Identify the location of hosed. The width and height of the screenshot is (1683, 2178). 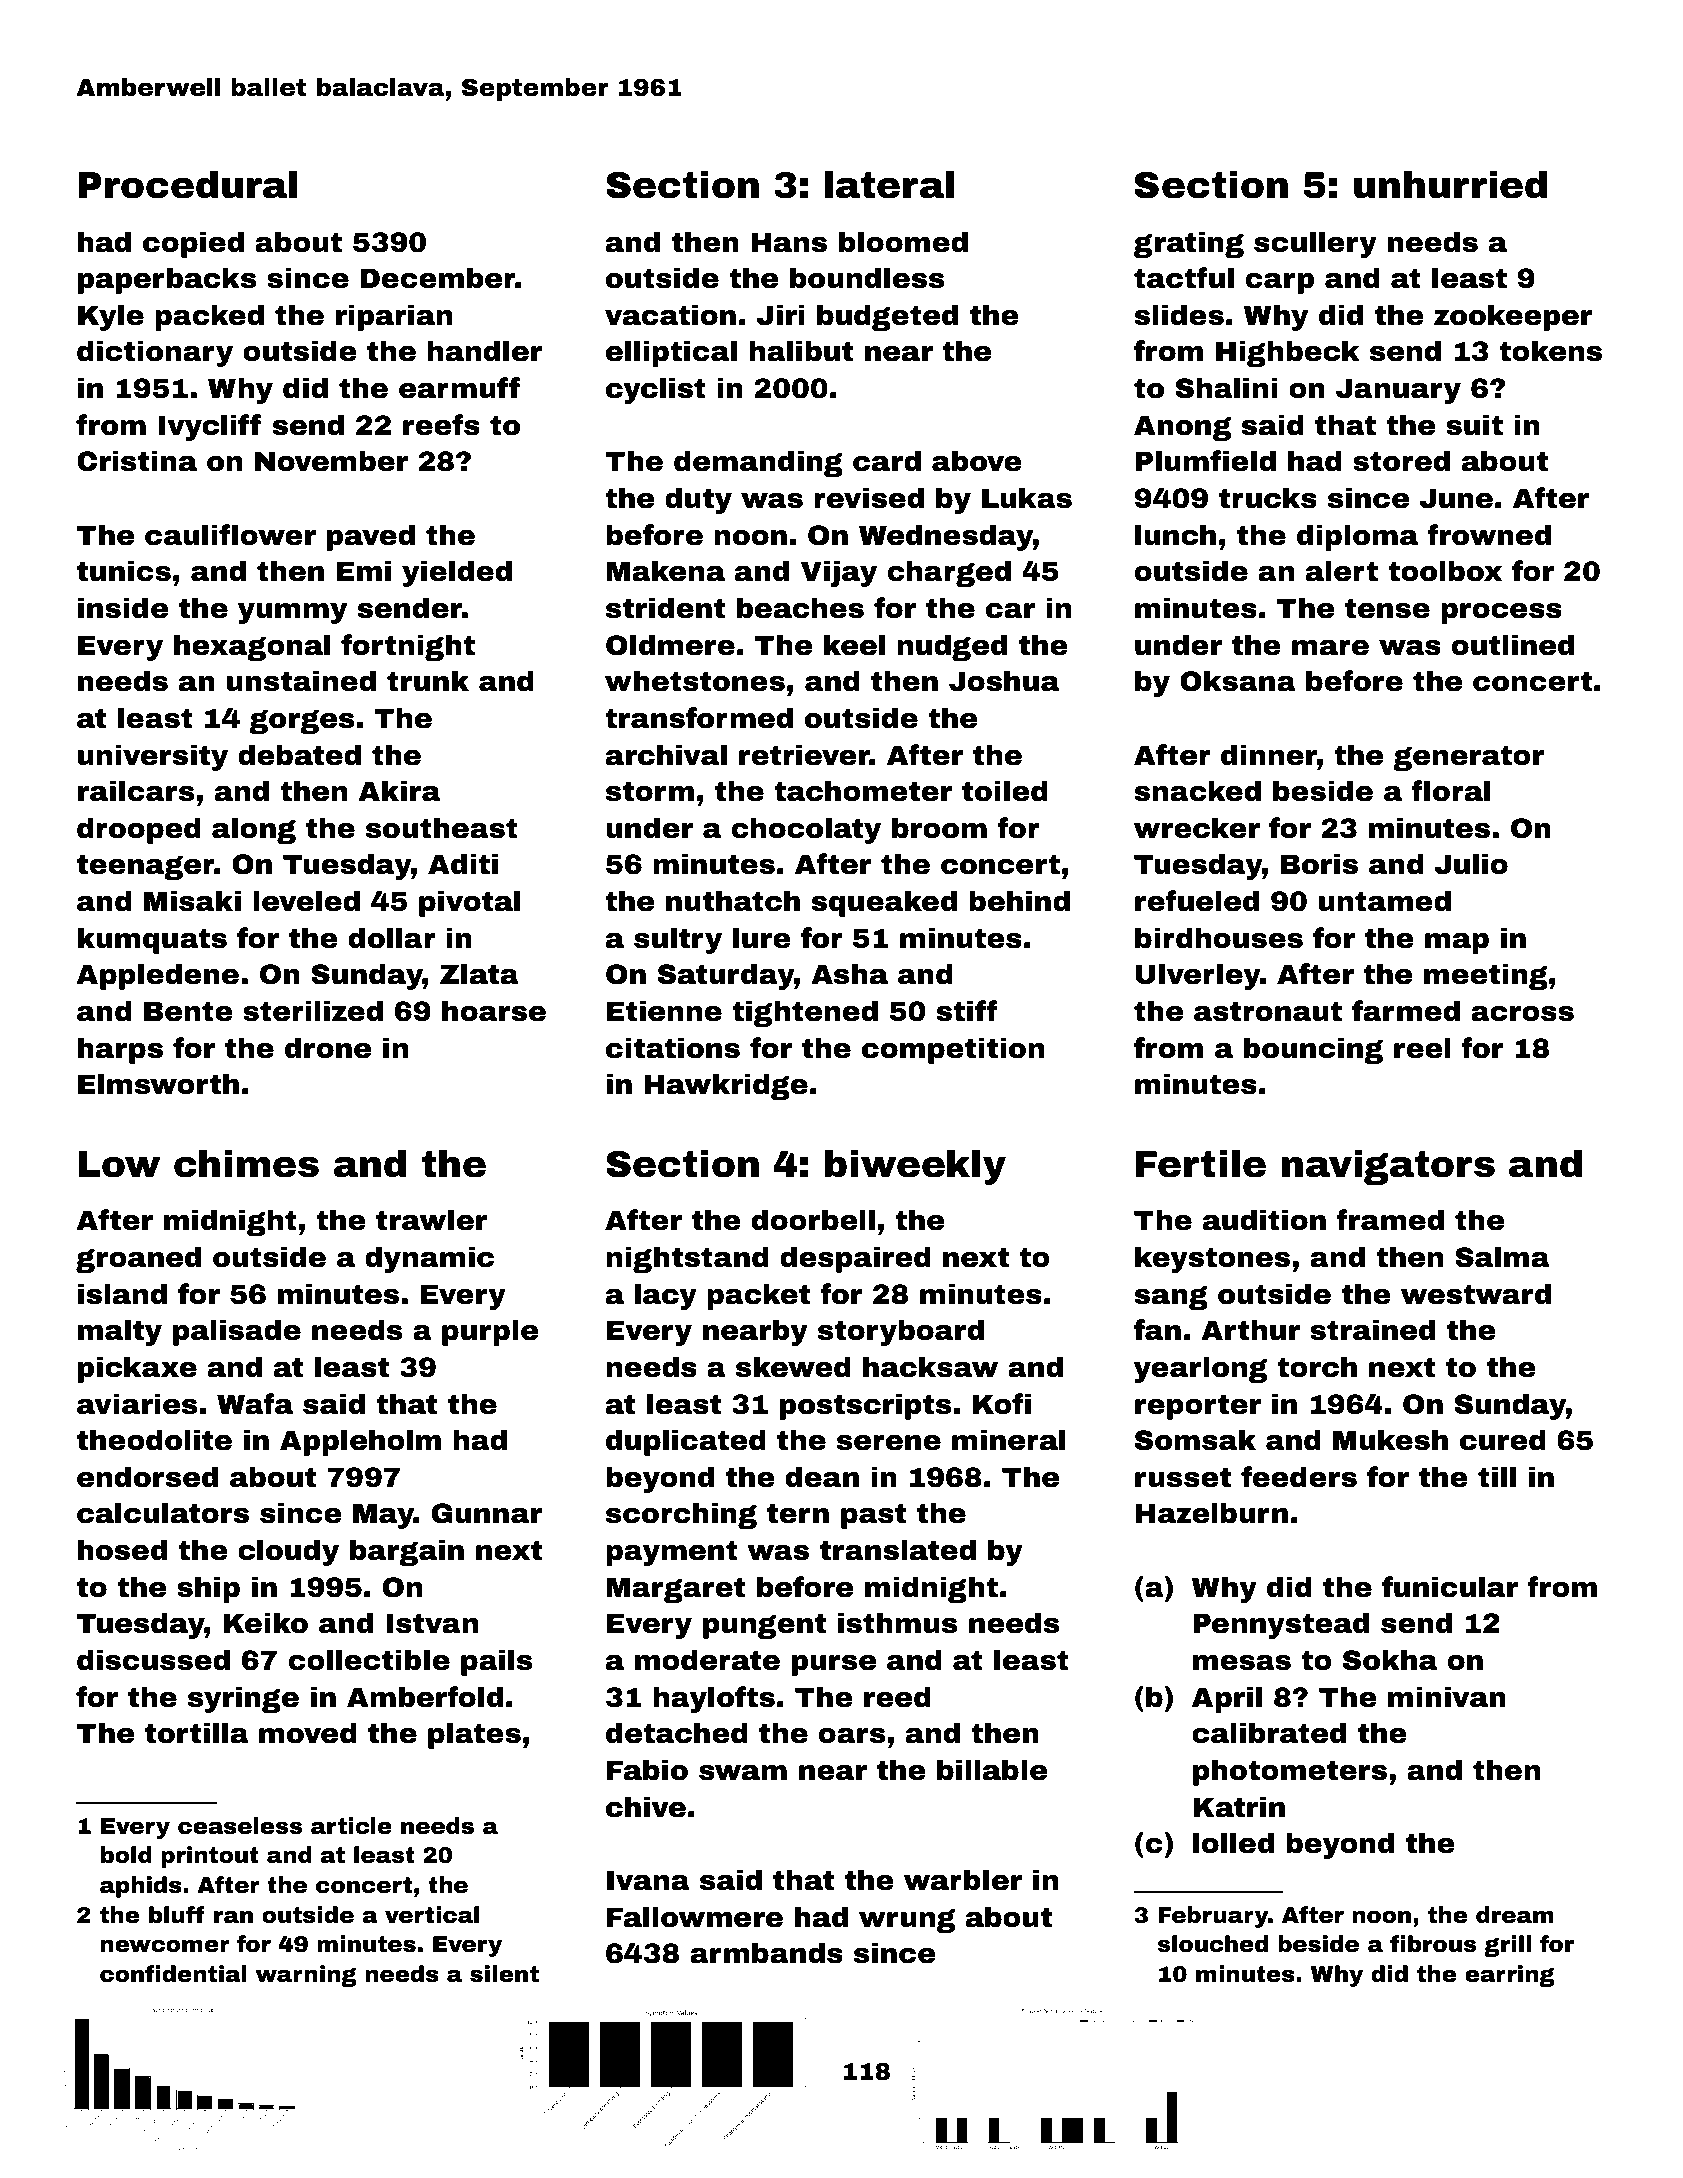
(122, 1550).
